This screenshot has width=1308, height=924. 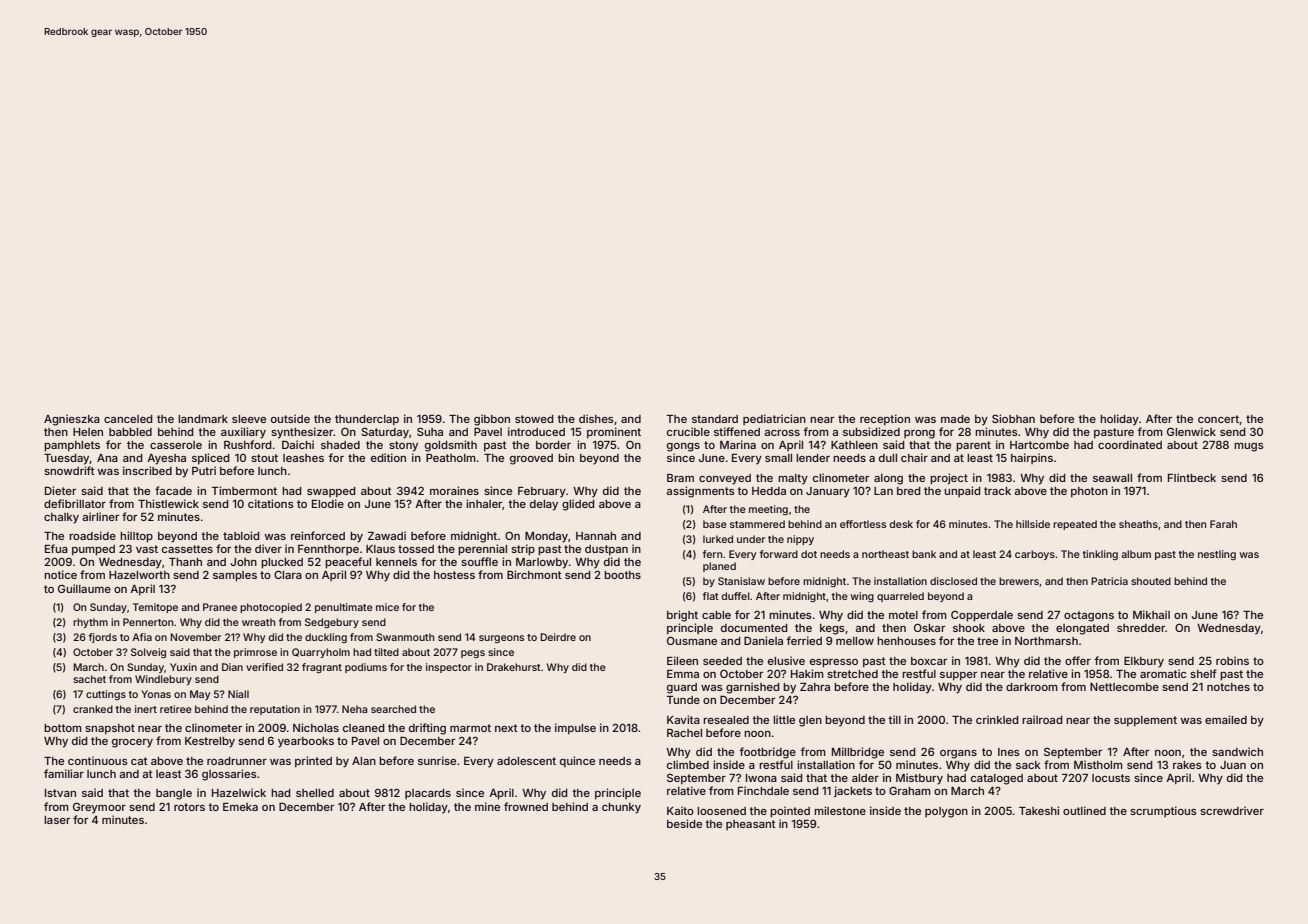 I want to click on hairpins, so click(x=1032, y=458).
